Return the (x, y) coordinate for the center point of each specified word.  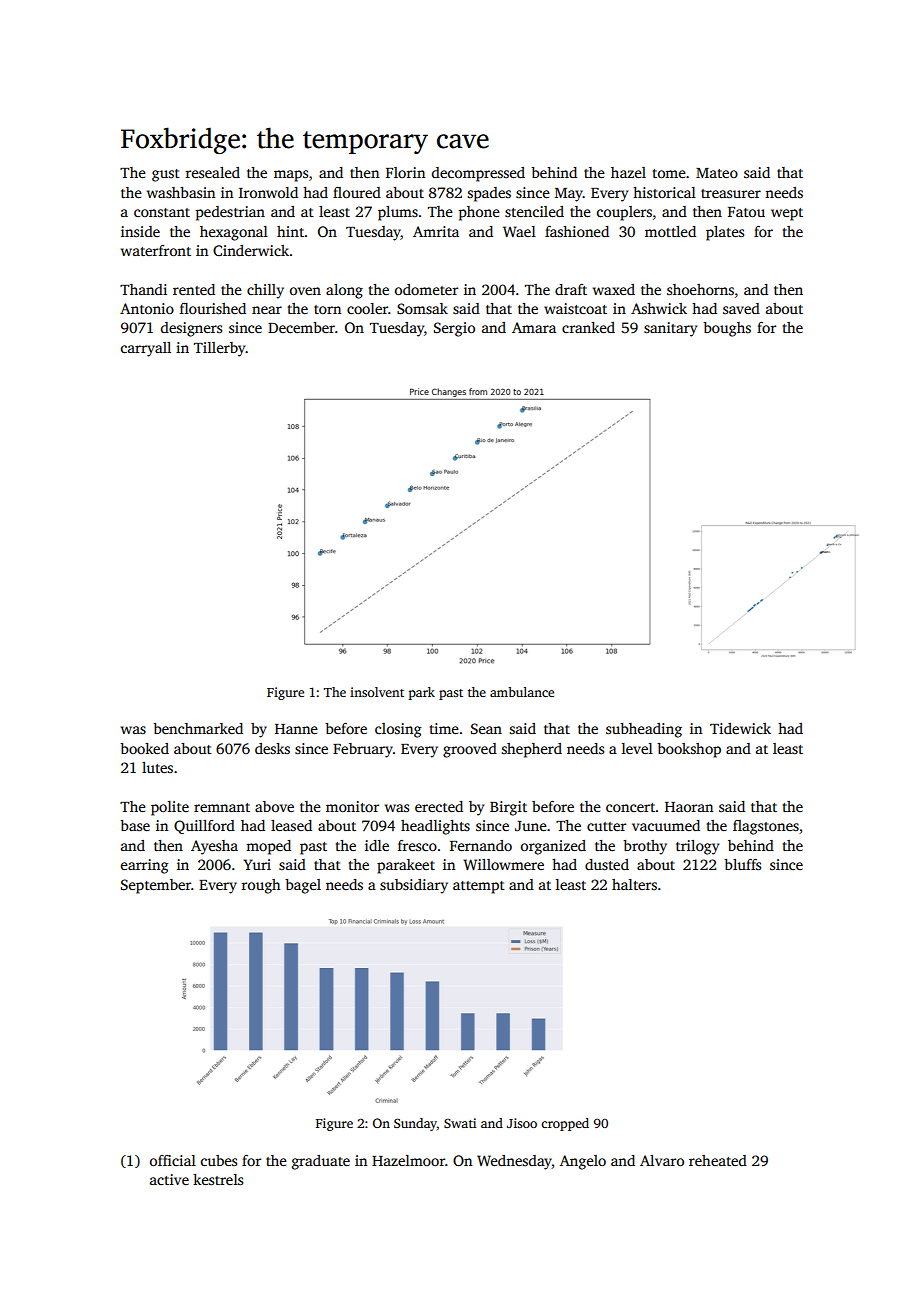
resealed (213, 172)
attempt (479, 887)
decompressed (478, 174)
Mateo (717, 173)
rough (261, 886)
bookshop (689, 750)
